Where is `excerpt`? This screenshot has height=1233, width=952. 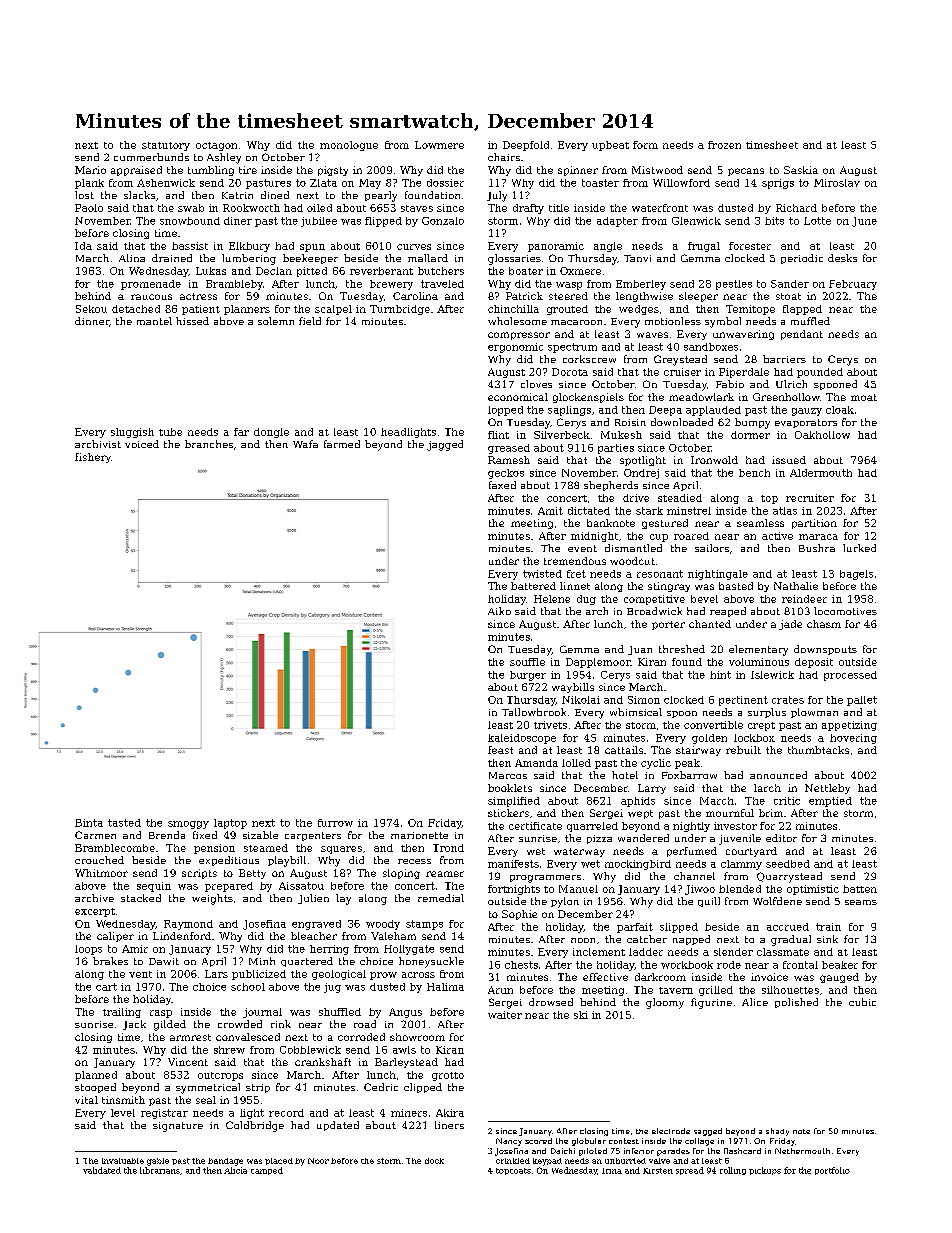
excerpt is located at coordinates (95, 912).
